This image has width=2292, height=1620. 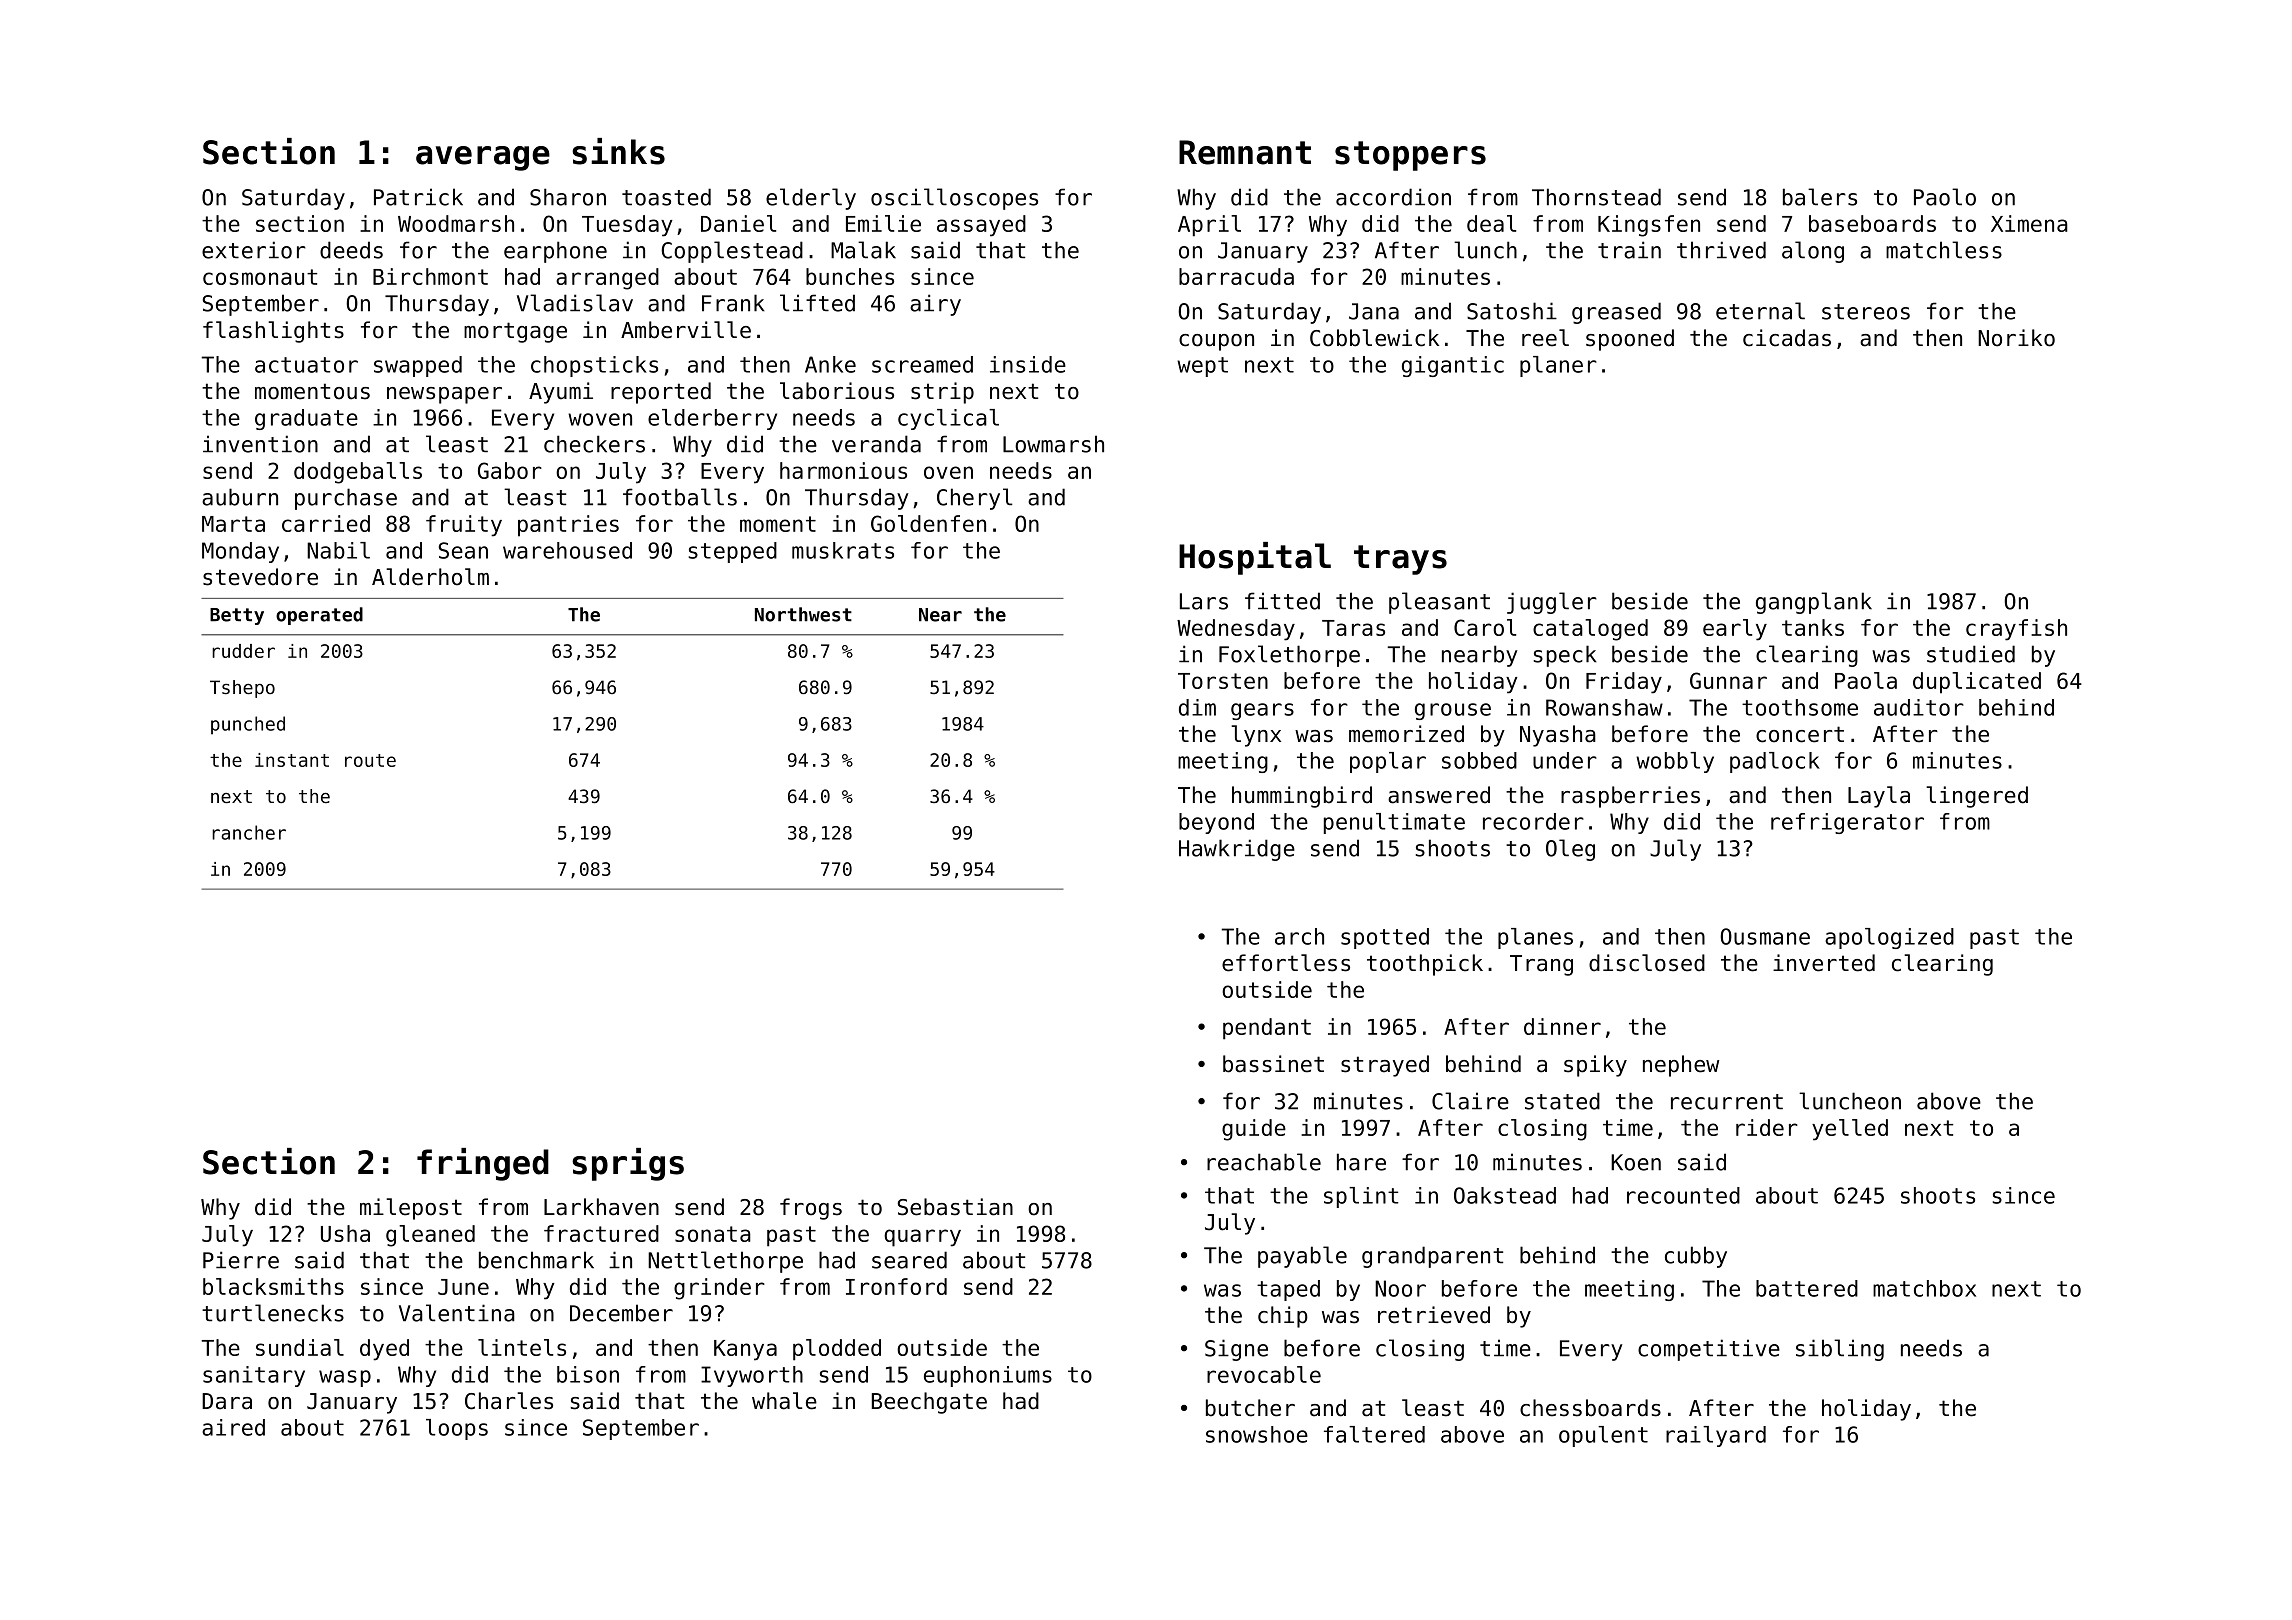 I want to click on Hospital, so click(x=1255, y=558).
